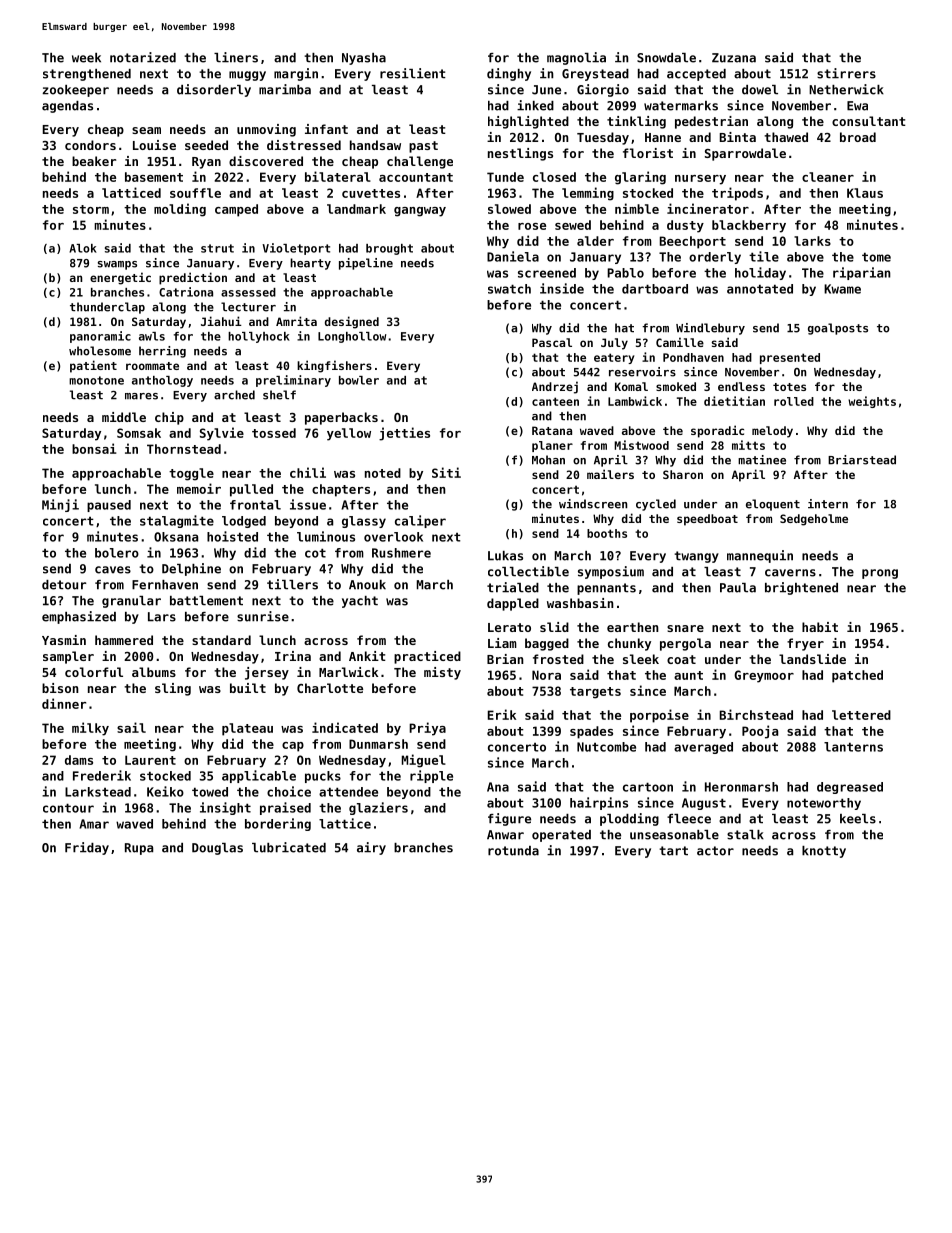 The height and width of the screenshot is (1233, 952). I want to click on Douglas, so click(217, 849).
